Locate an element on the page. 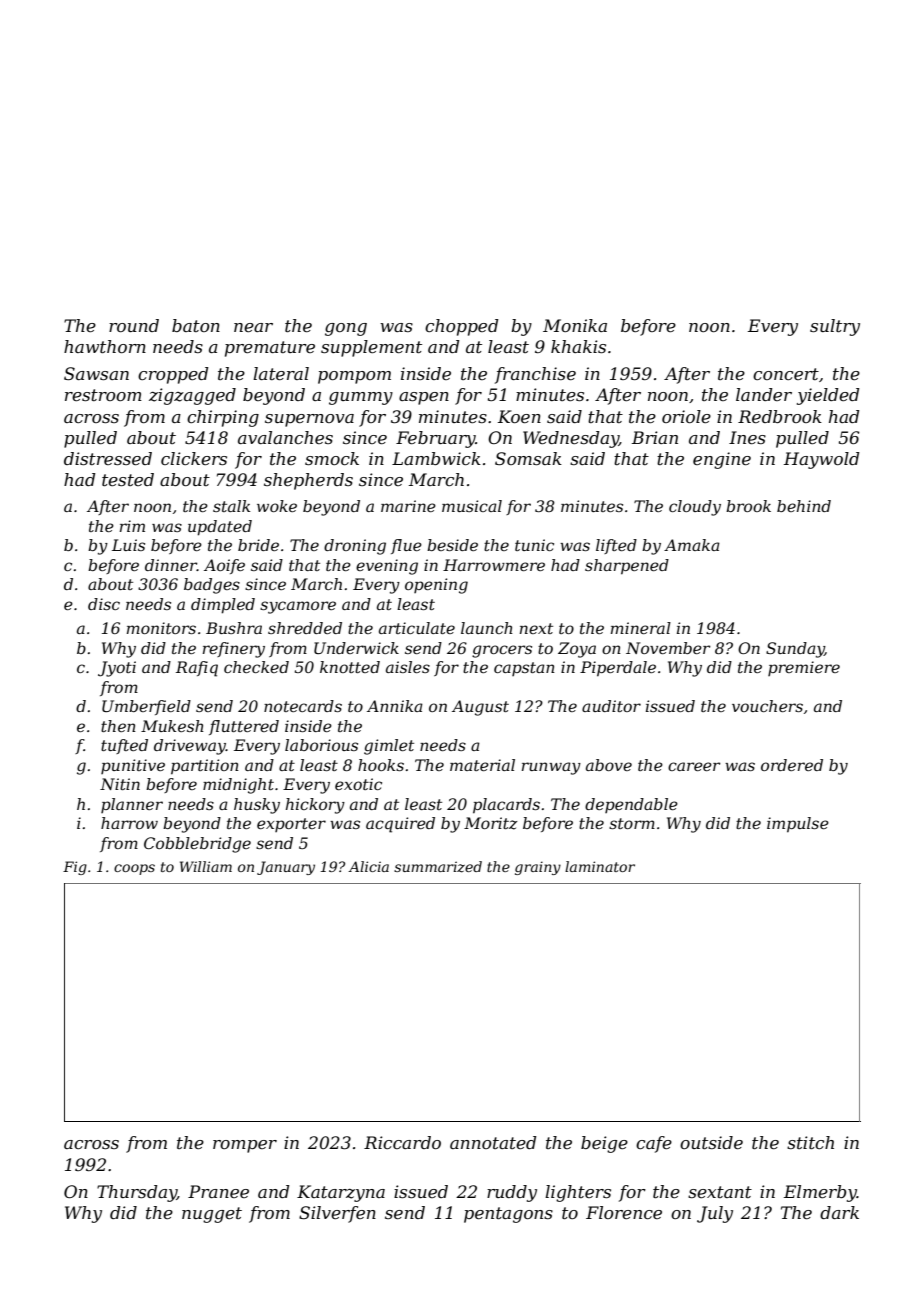 This image has height=1308, width=924. laminator is located at coordinates (600, 866).
